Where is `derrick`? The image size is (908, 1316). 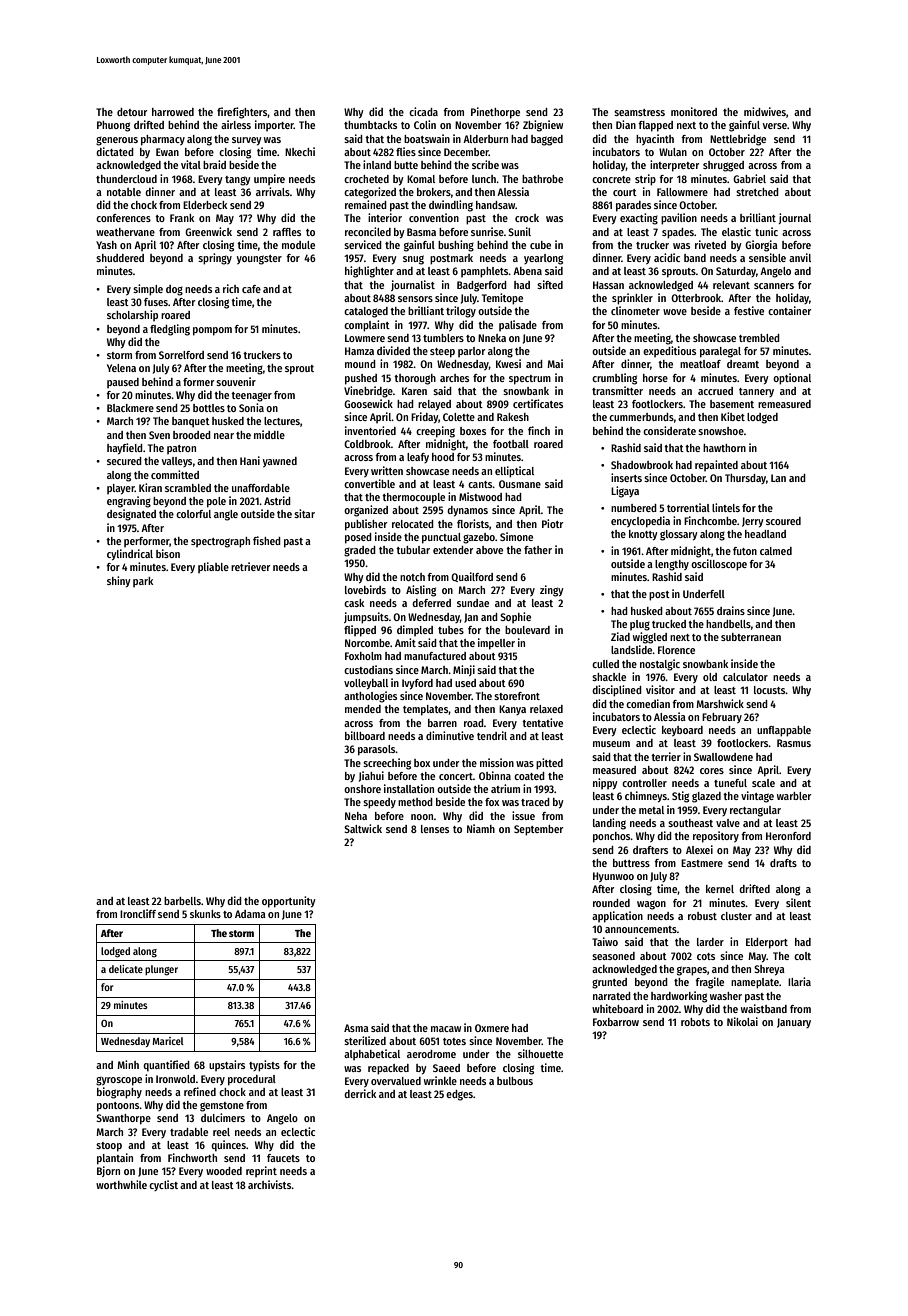
derrick is located at coordinates (360, 1093).
